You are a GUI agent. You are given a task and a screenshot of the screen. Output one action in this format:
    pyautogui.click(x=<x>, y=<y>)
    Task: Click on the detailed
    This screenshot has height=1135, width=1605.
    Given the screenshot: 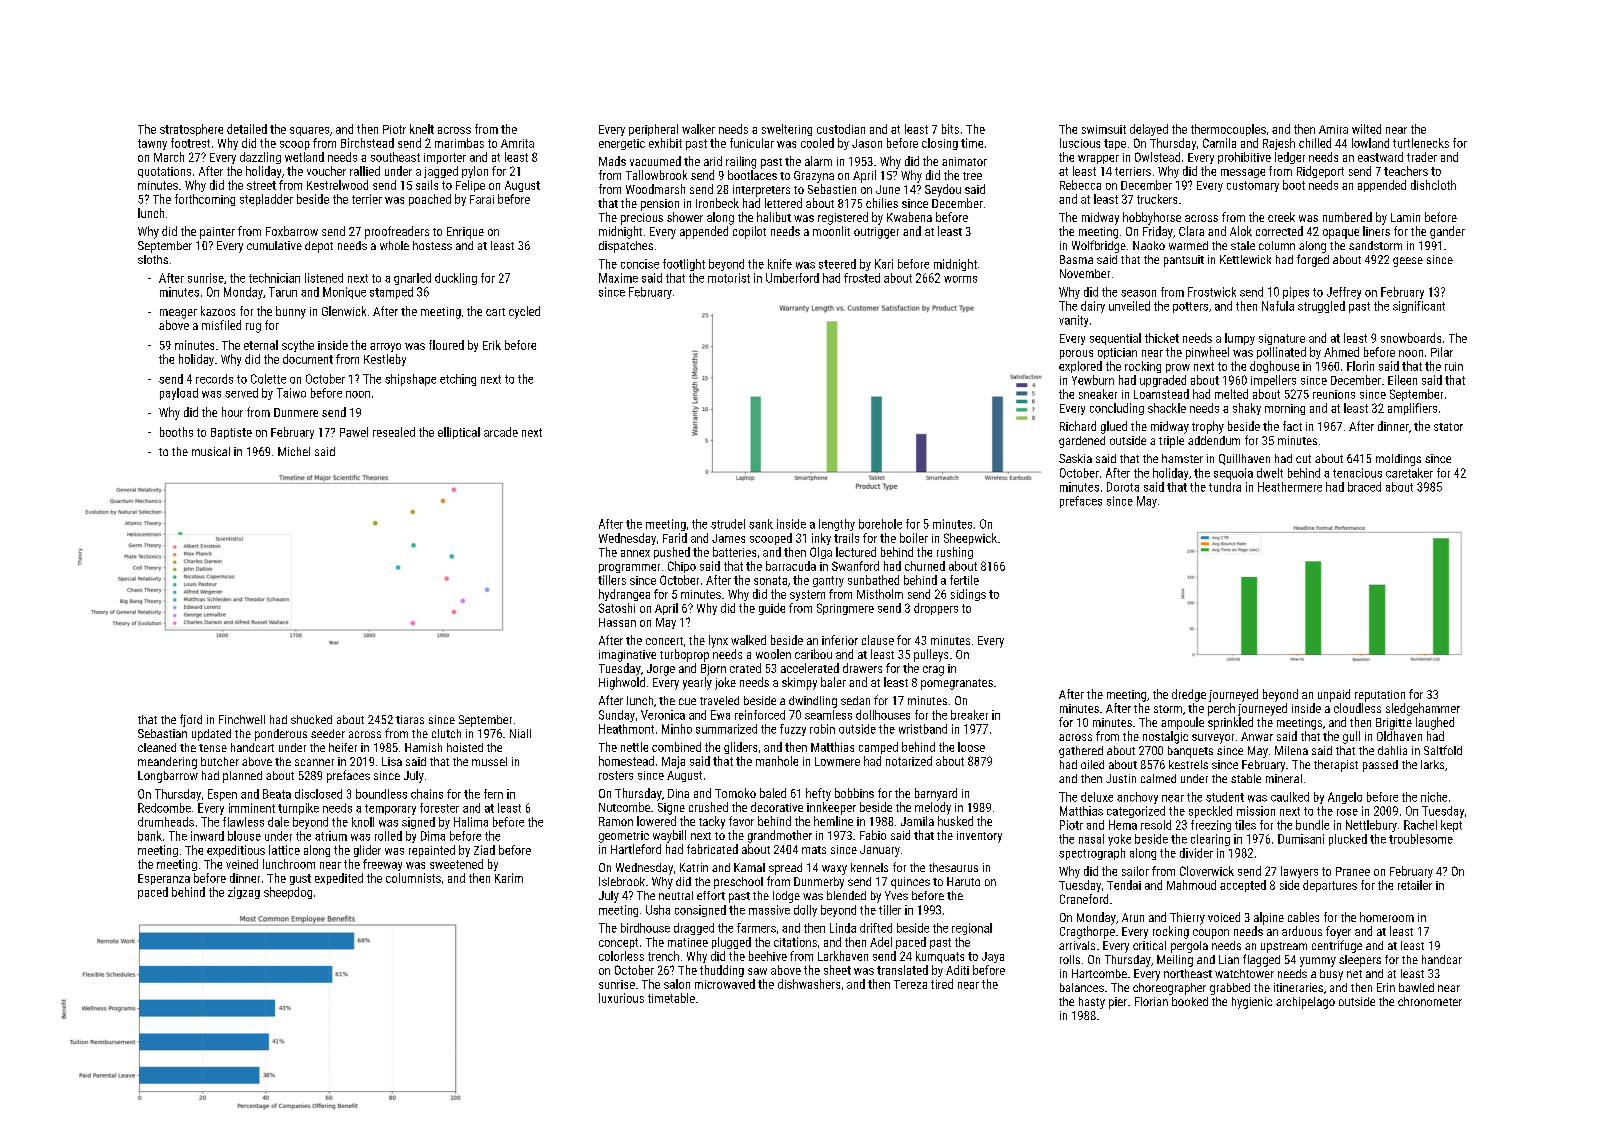 What is the action you would take?
    pyautogui.click(x=247, y=129)
